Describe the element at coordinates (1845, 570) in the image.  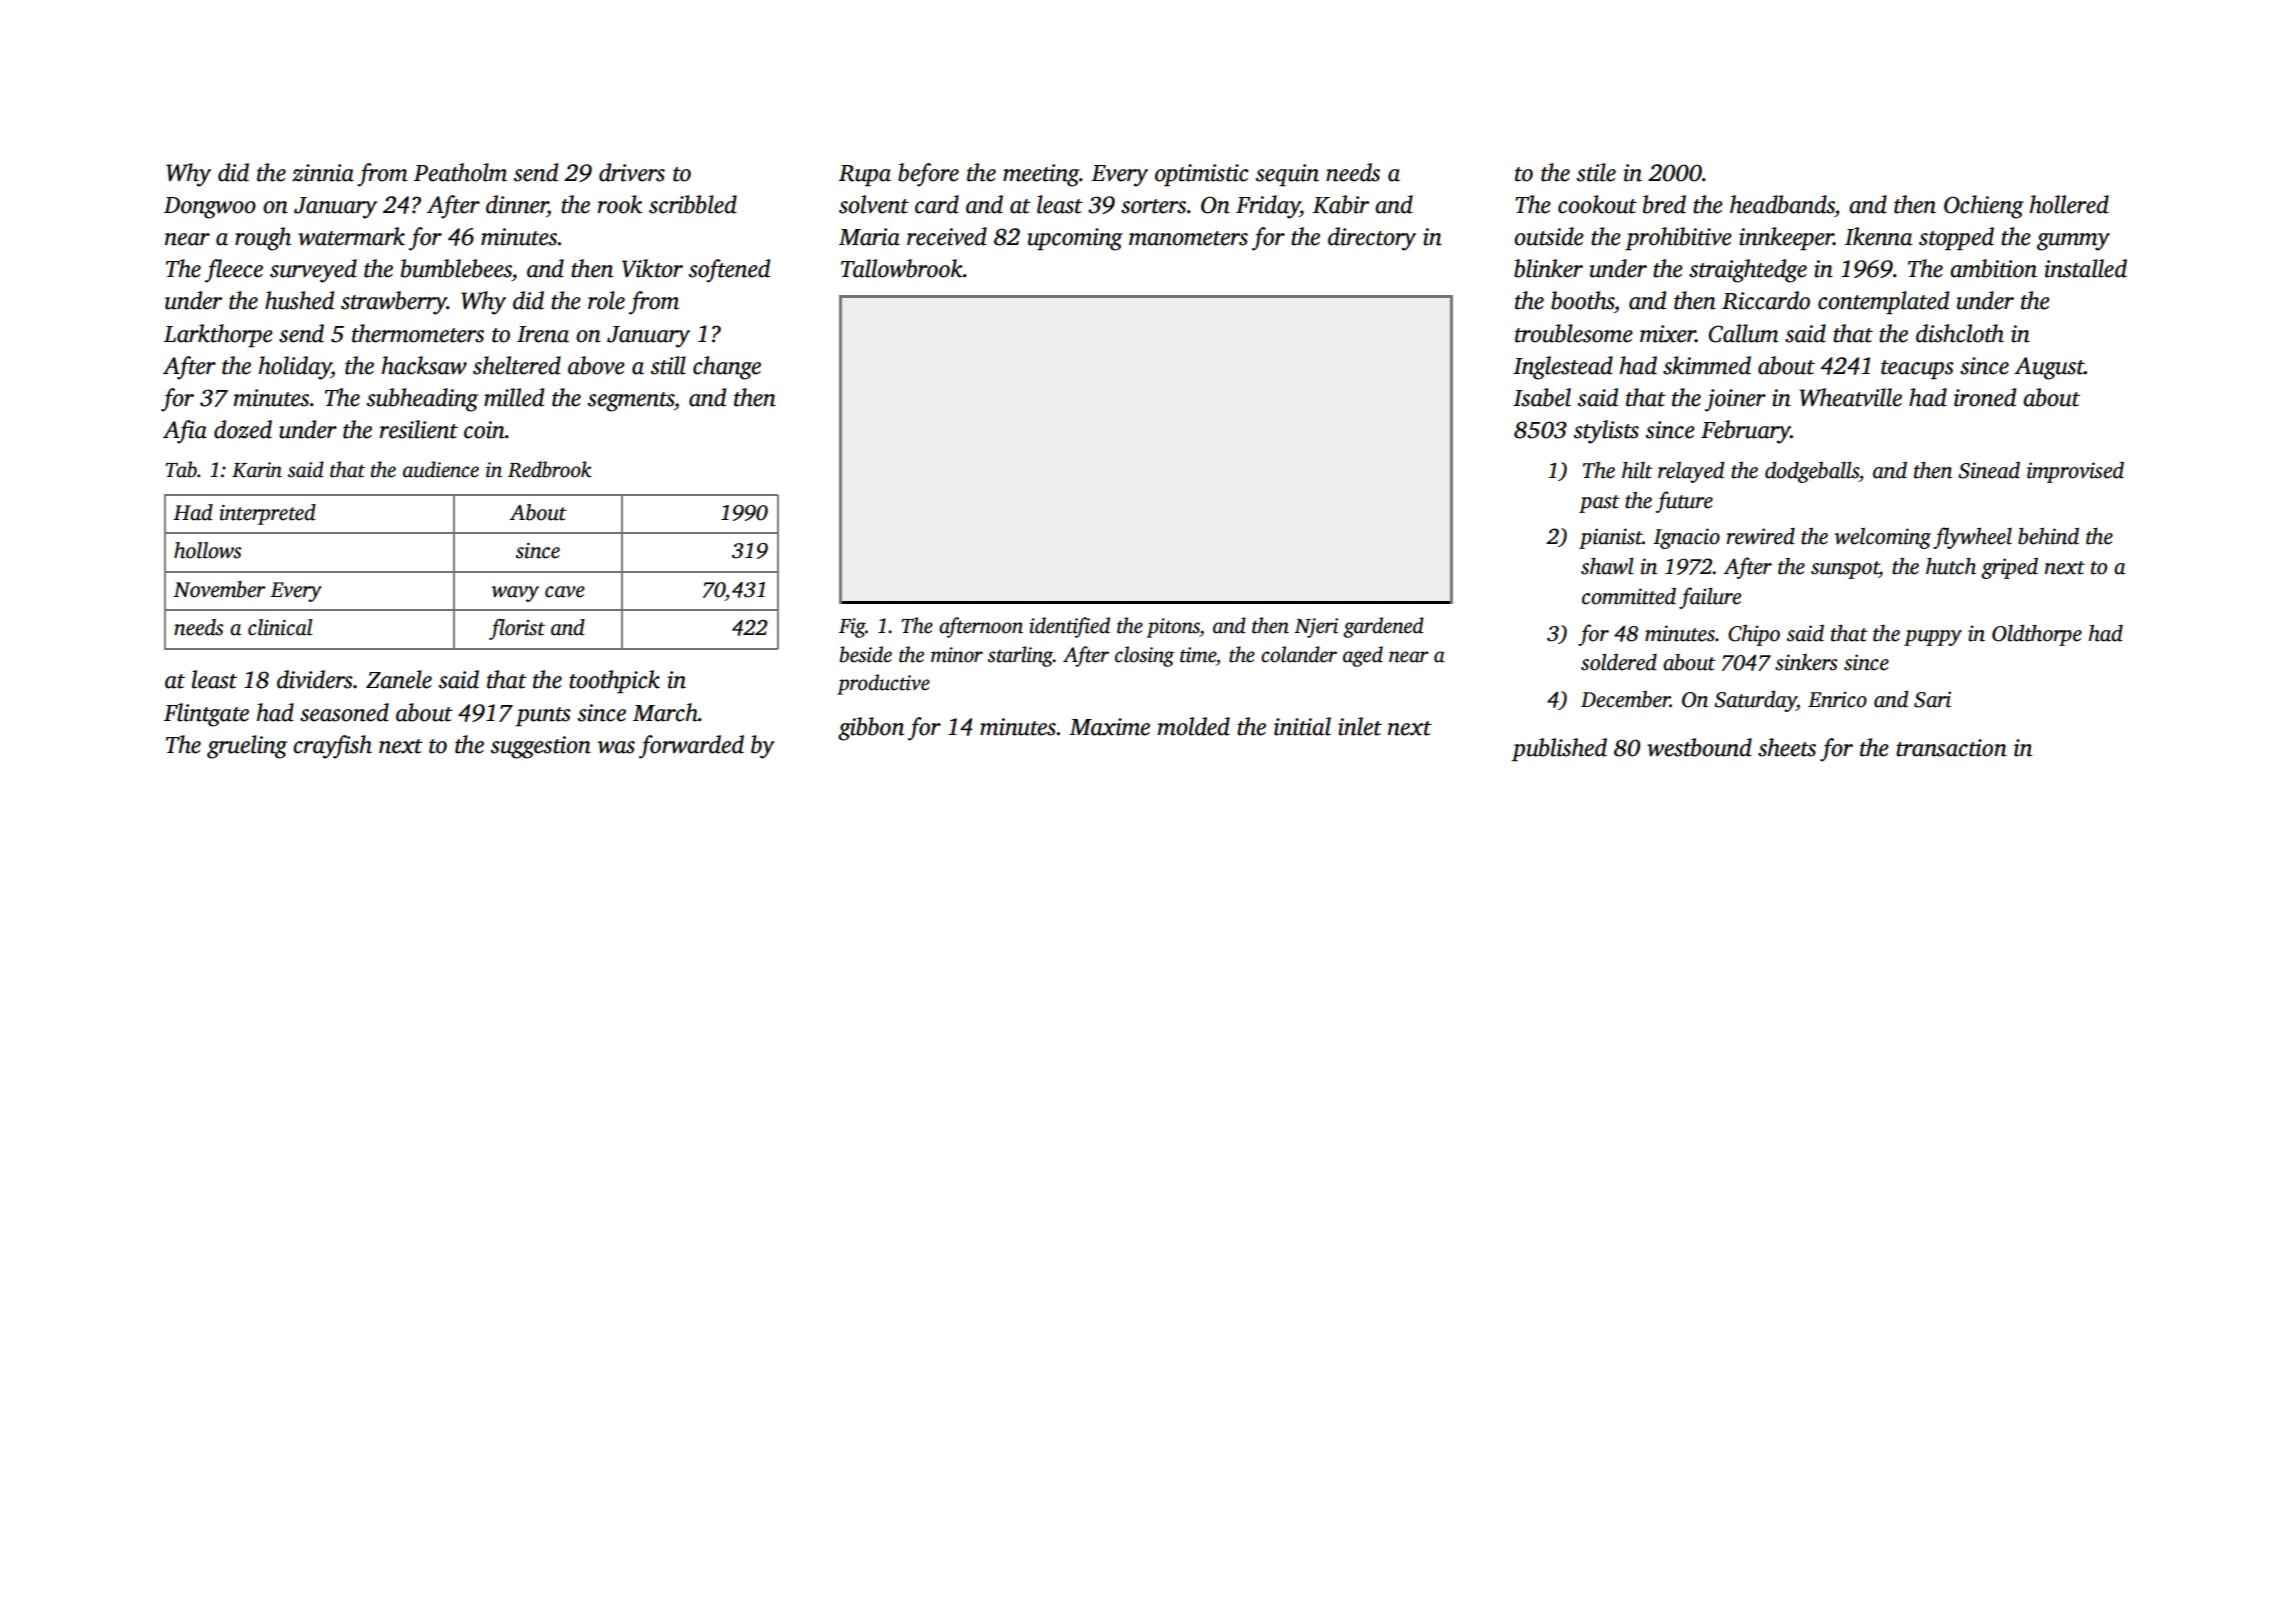
I see `sunspot` at that location.
